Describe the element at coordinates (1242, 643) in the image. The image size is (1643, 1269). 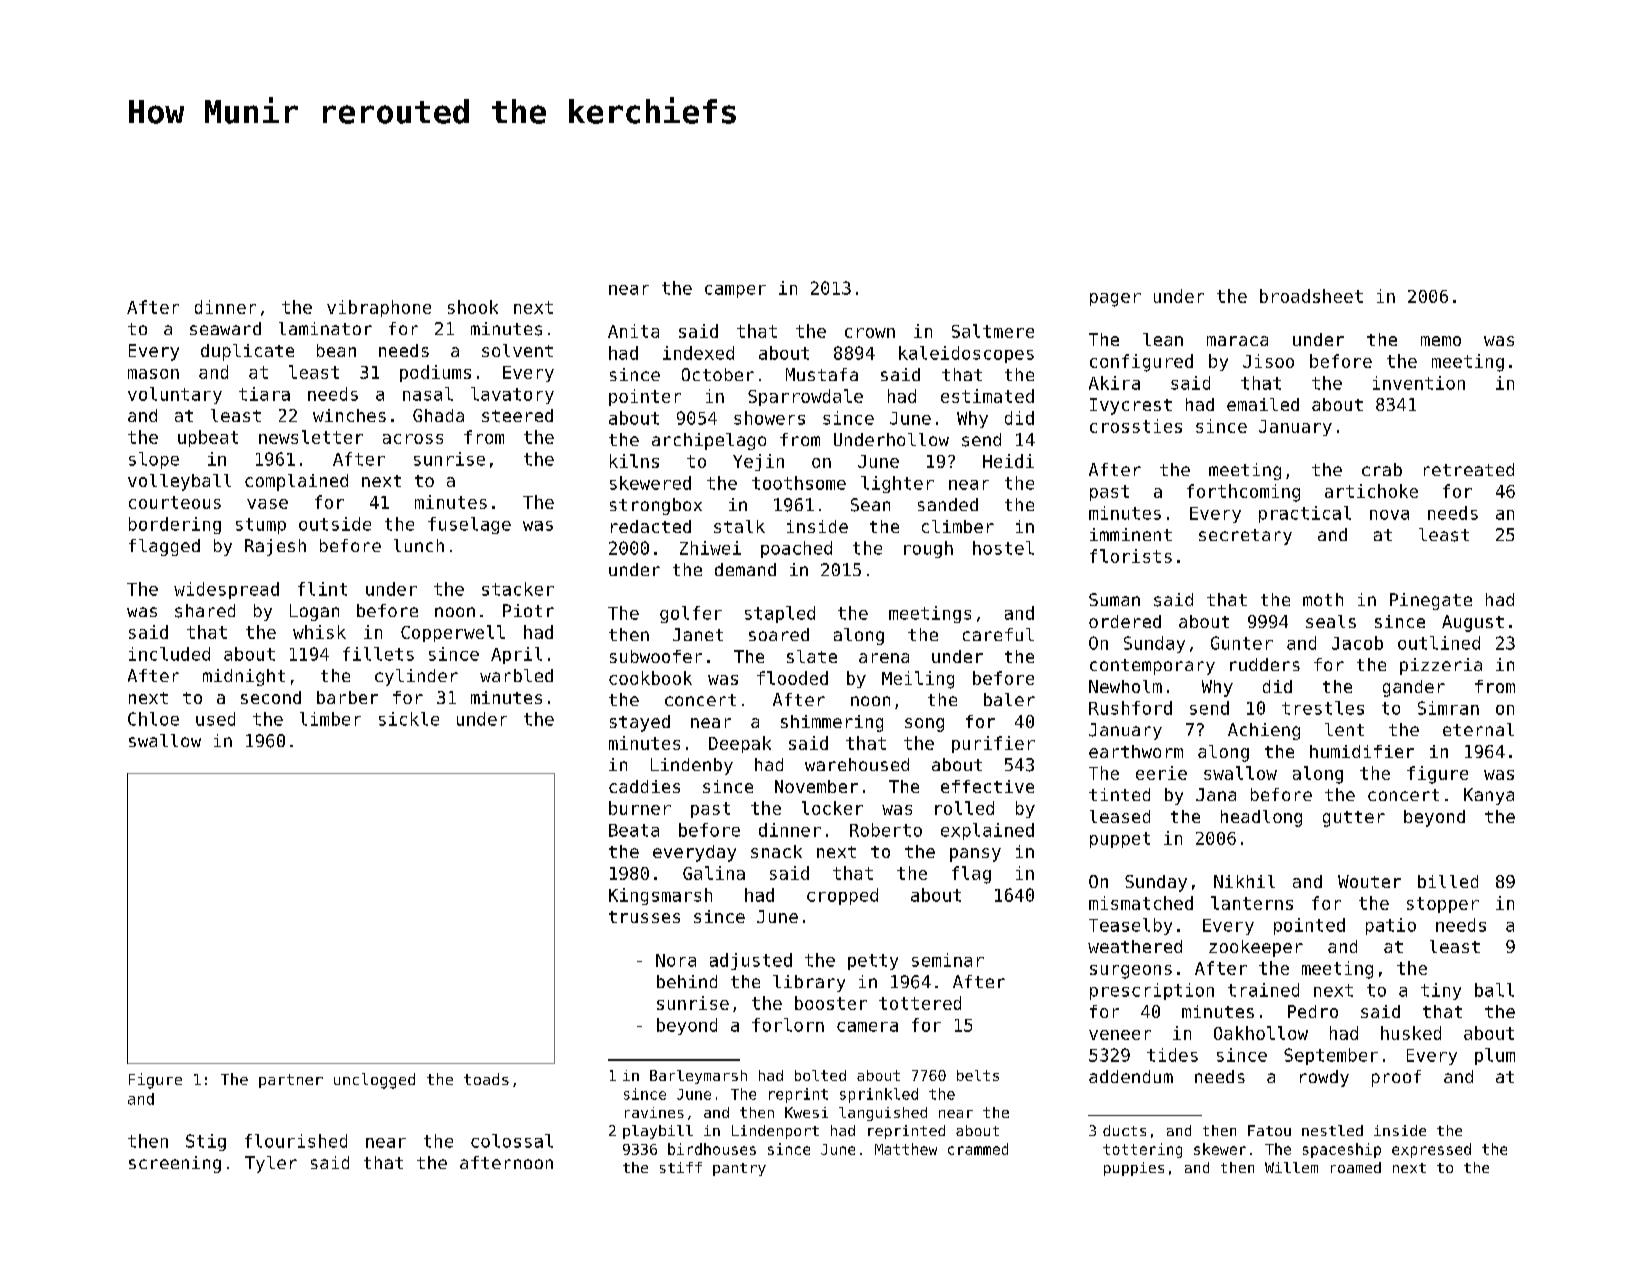
I see `Gunter` at that location.
